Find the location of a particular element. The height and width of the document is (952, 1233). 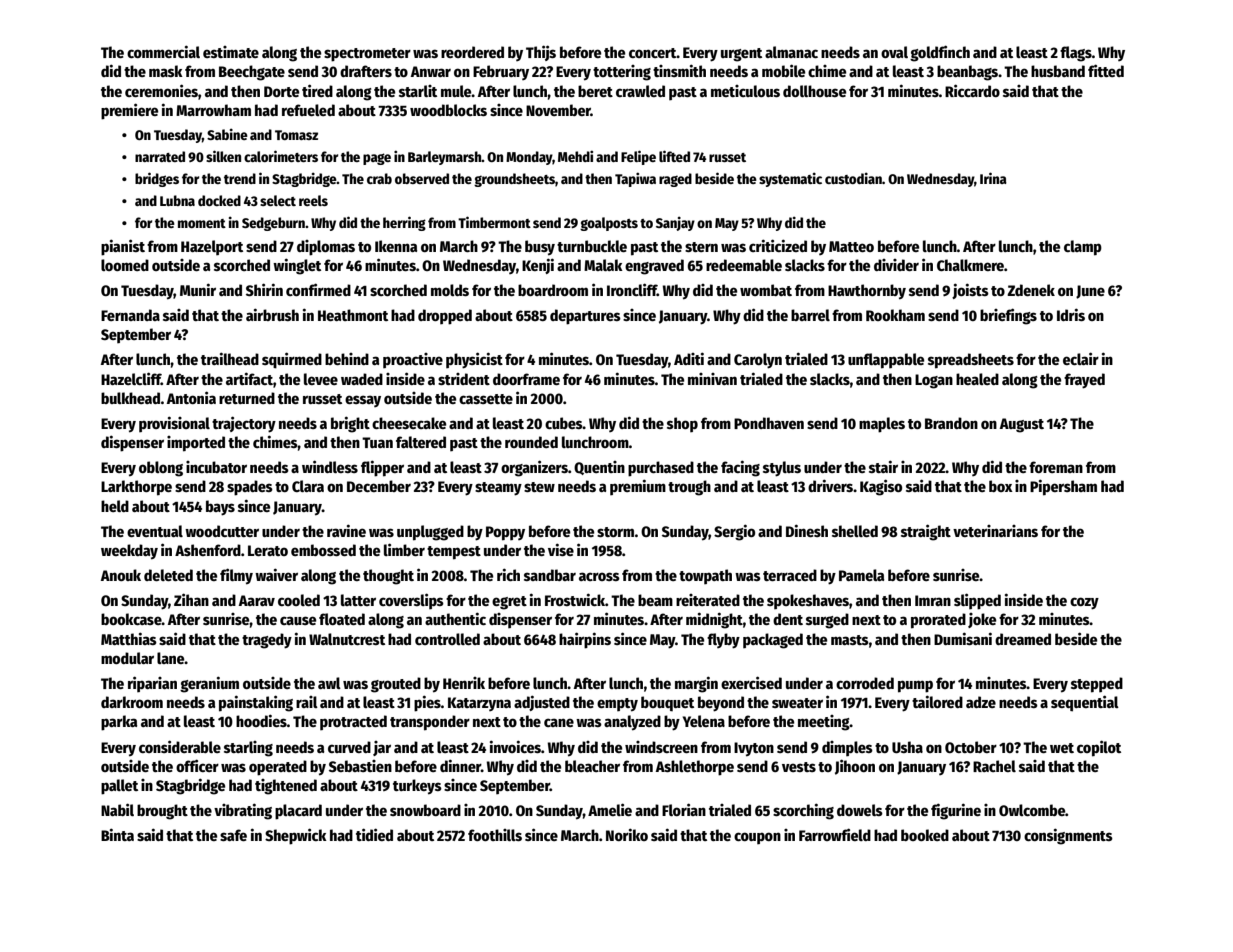

oval is located at coordinates (894, 52).
